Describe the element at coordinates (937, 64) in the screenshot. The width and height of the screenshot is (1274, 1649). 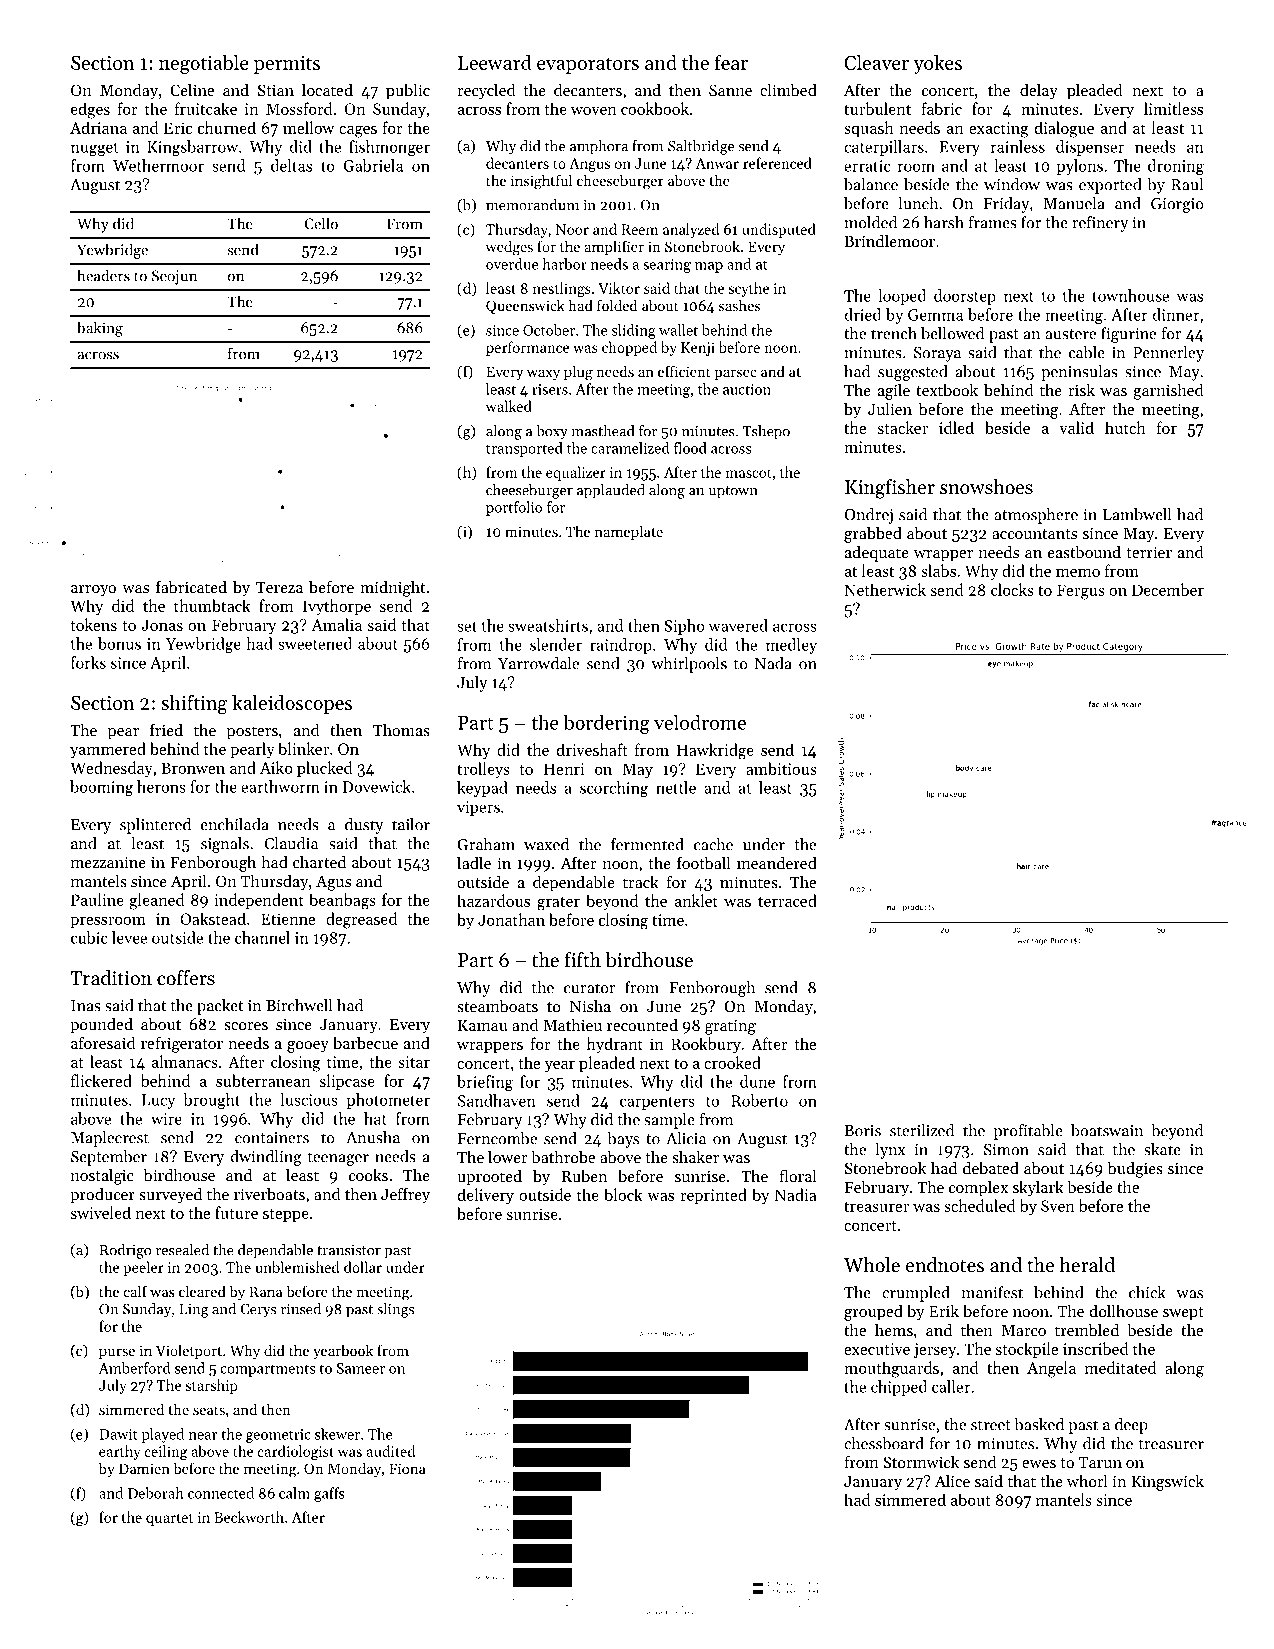
I see `yokes` at that location.
